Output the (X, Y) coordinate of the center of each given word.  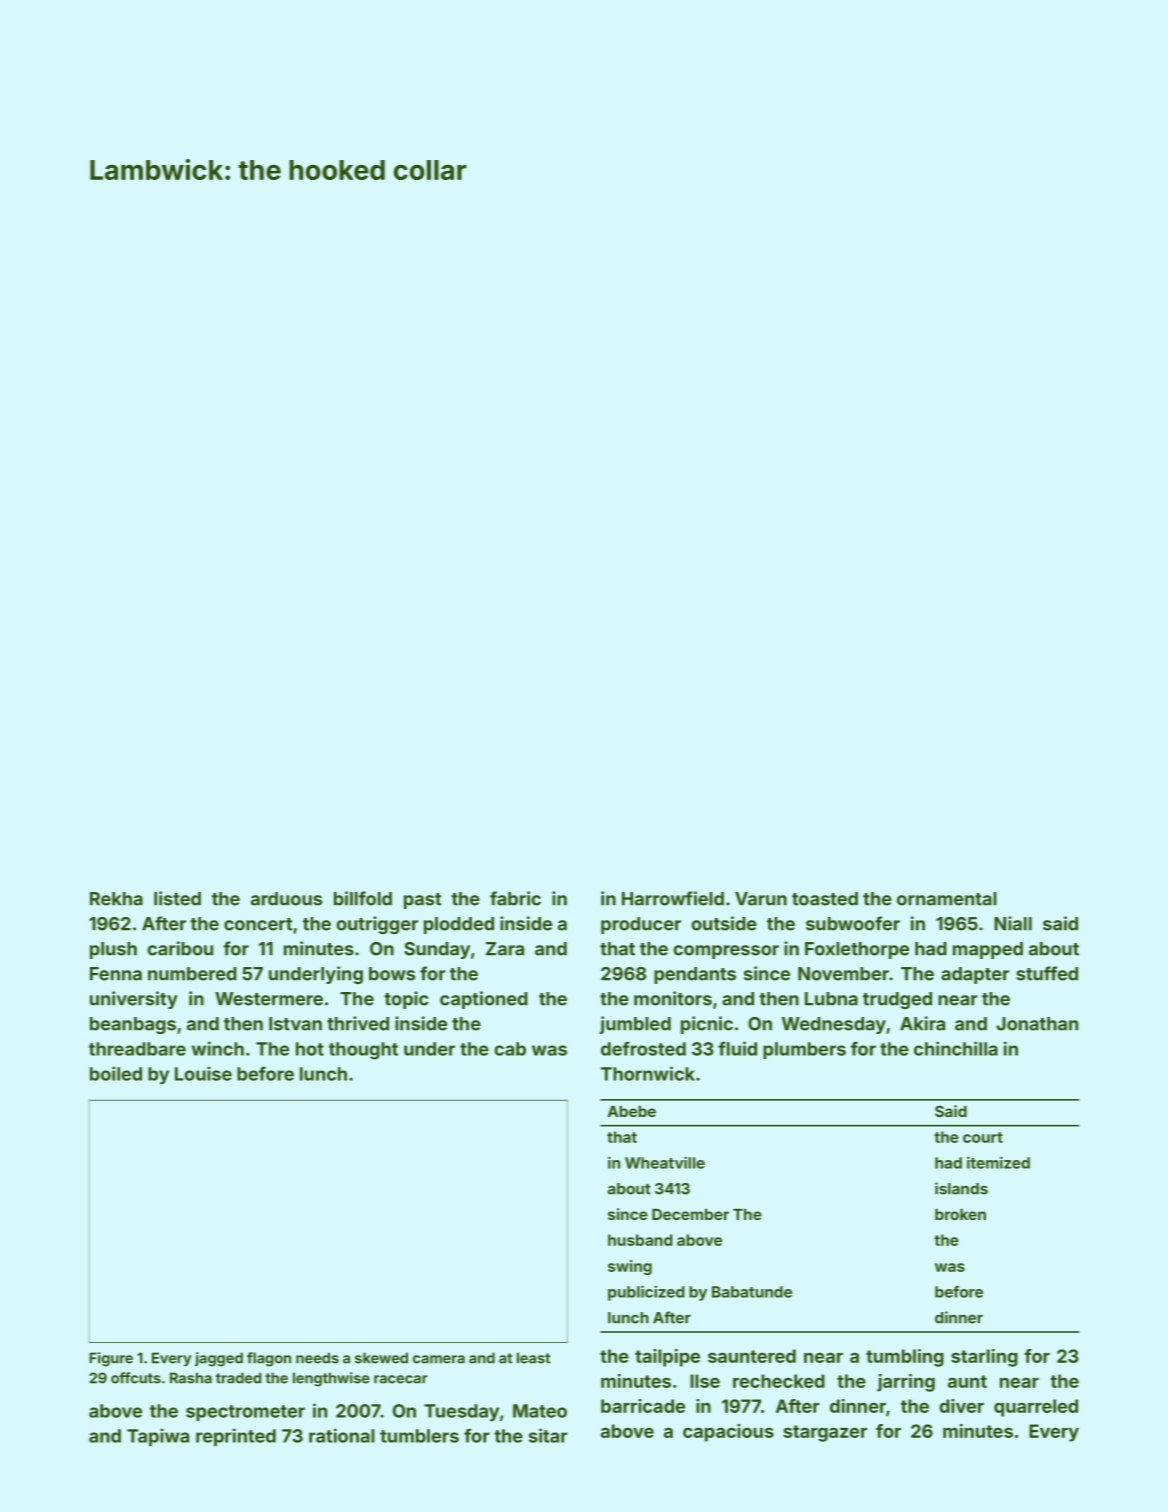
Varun (761, 899)
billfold (363, 898)
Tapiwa (158, 1437)
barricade (643, 1406)
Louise (203, 1073)
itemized (998, 1162)
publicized (646, 1293)
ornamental (947, 899)
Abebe (632, 1111)
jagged (219, 1359)
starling (984, 1358)
